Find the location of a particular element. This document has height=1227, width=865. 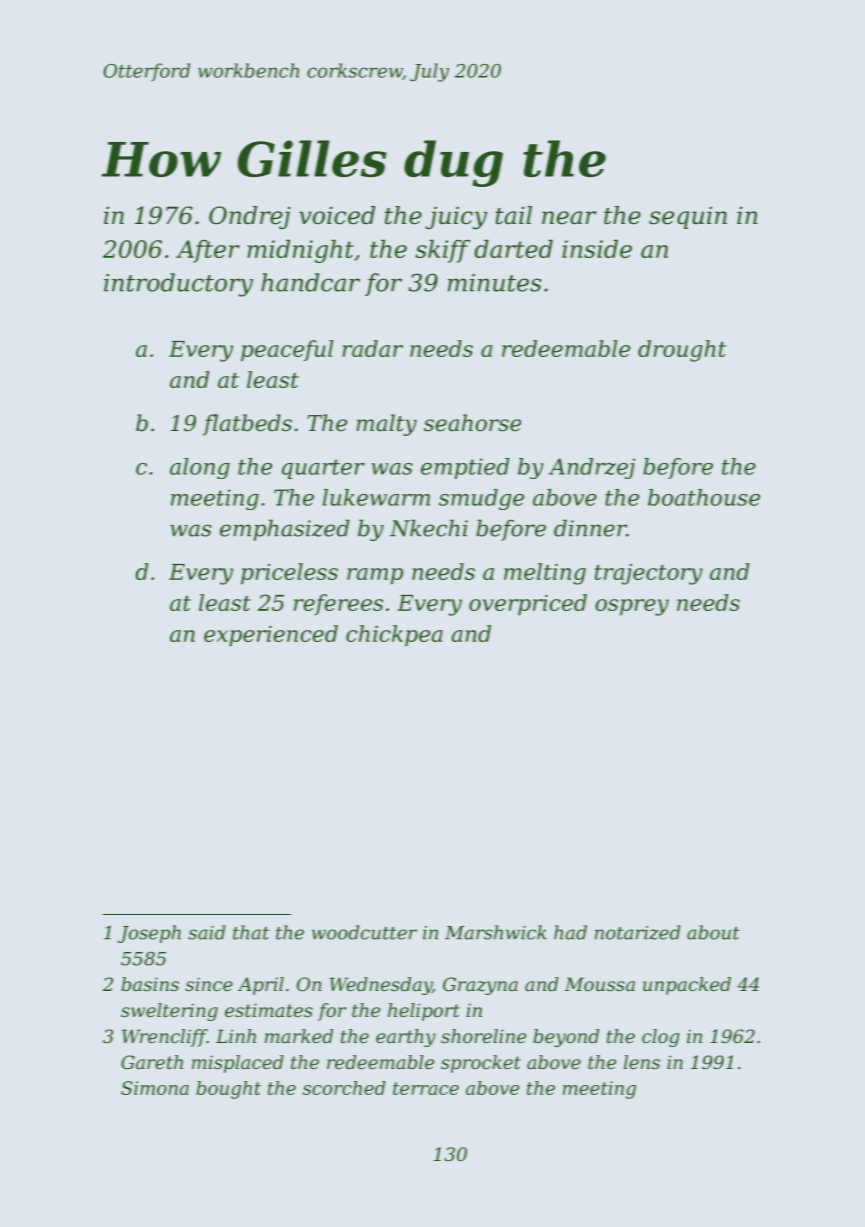

estimates is located at coordinates (269, 1010).
